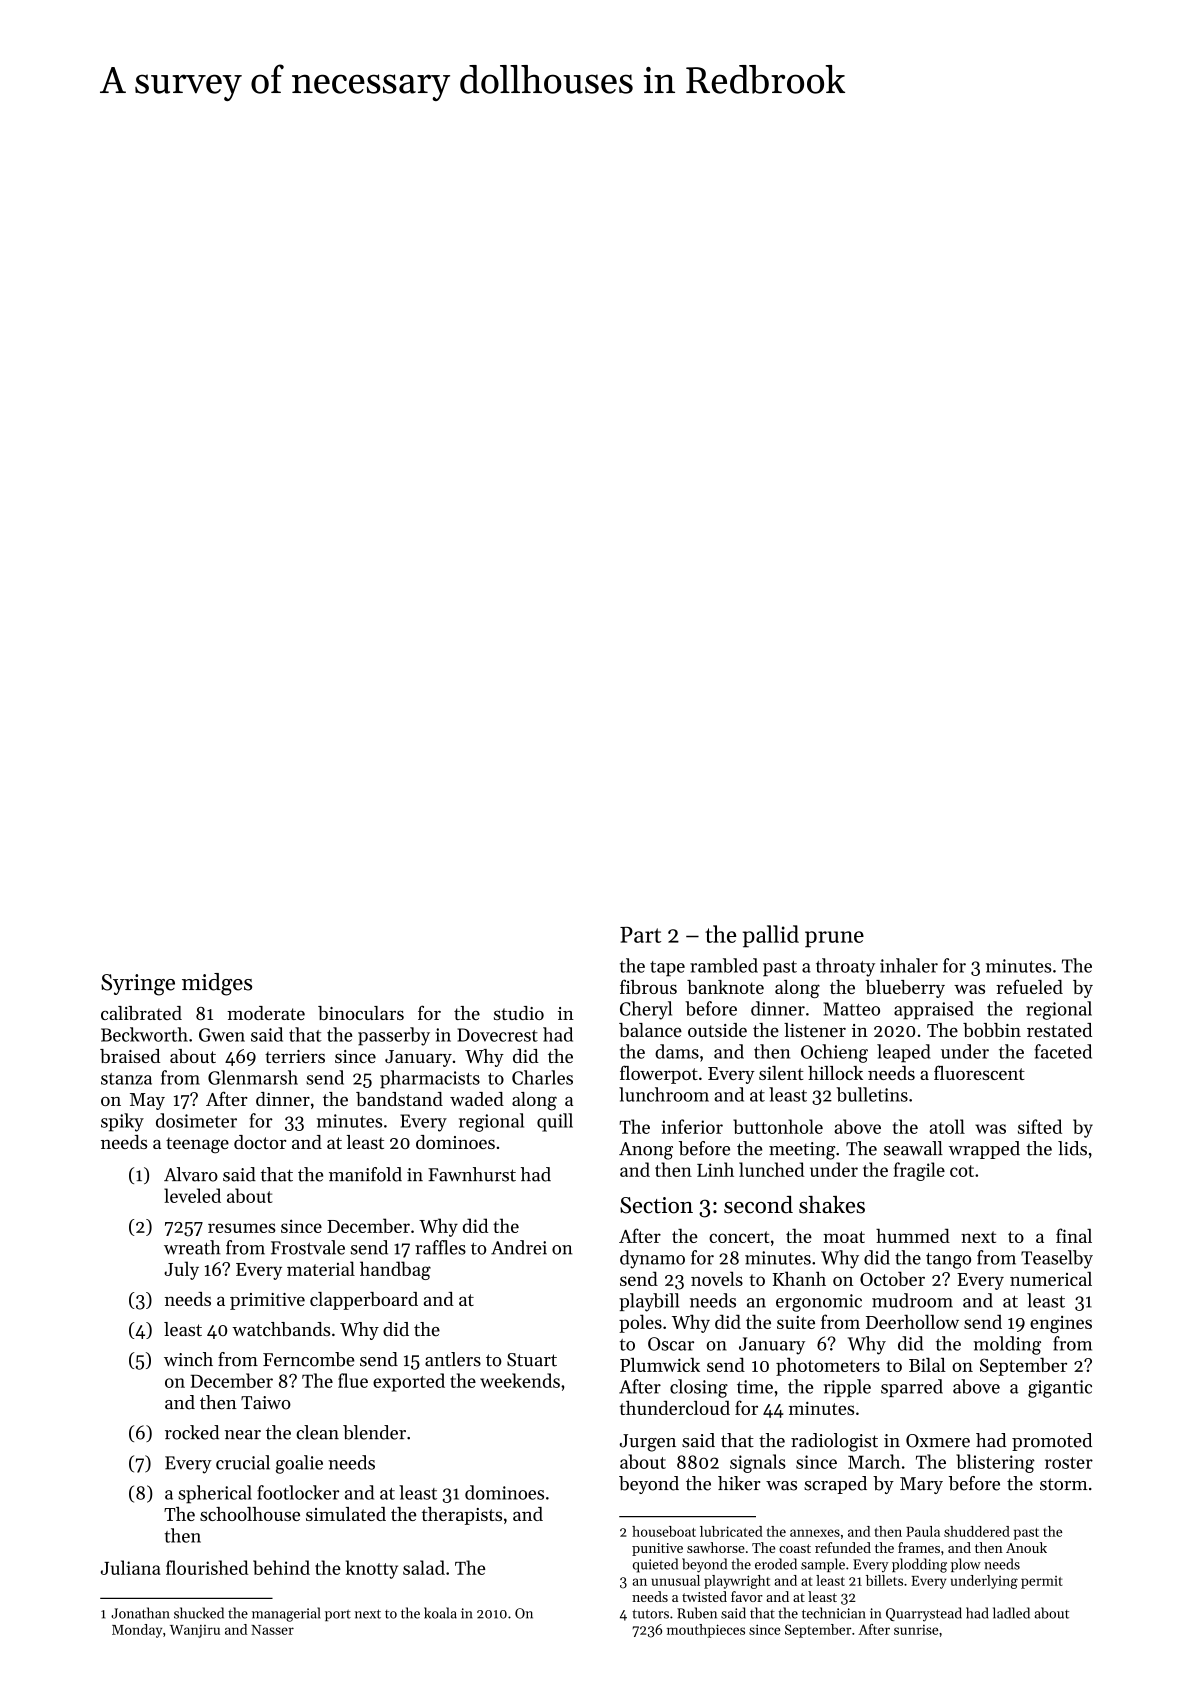 The image size is (1193, 1687). Describe the element at coordinates (692, 1126) in the screenshot. I see `inferior` at that location.
